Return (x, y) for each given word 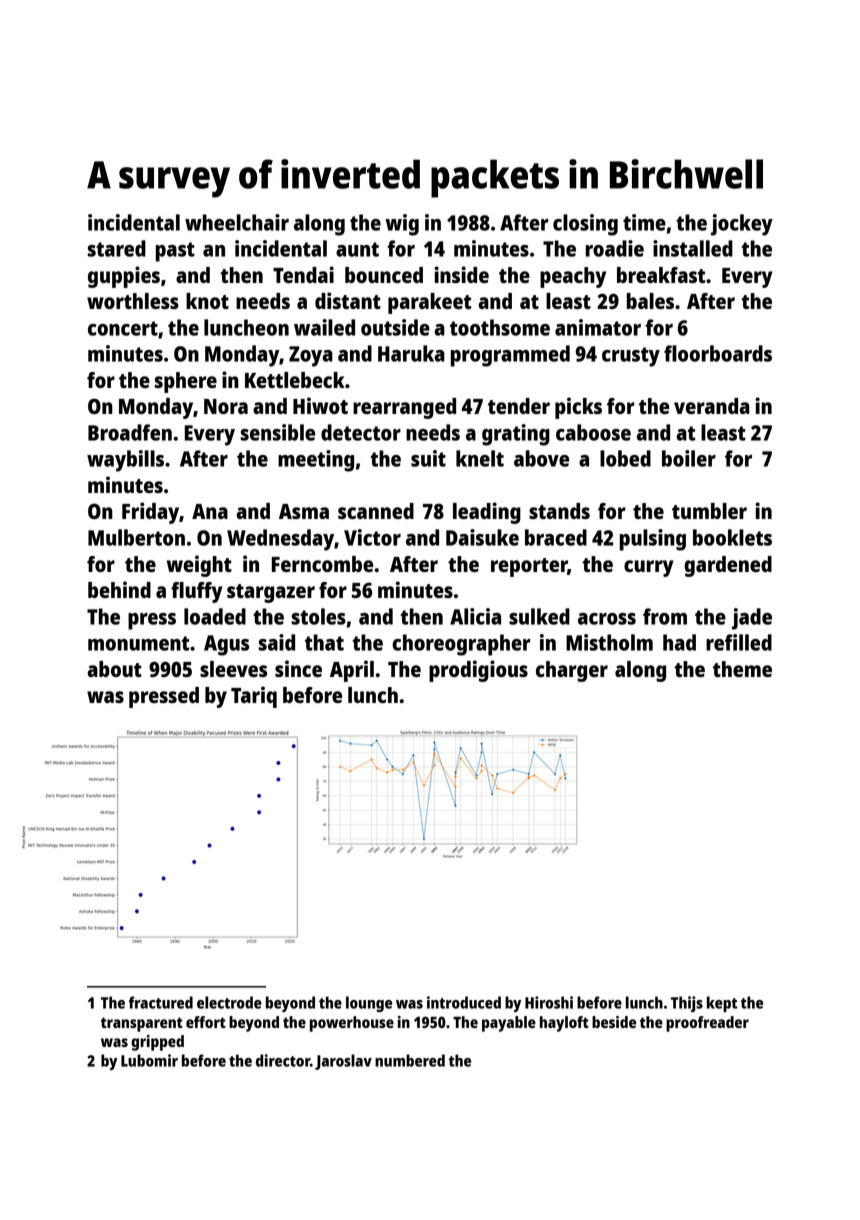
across (607, 619)
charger (572, 671)
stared (117, 248)
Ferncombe (322, 564)
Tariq (254, 697)
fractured (161, 1002)
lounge (369, 1004)
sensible (278, 432)
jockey (742, 225)
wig (402, 225)
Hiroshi (549, 1002)
